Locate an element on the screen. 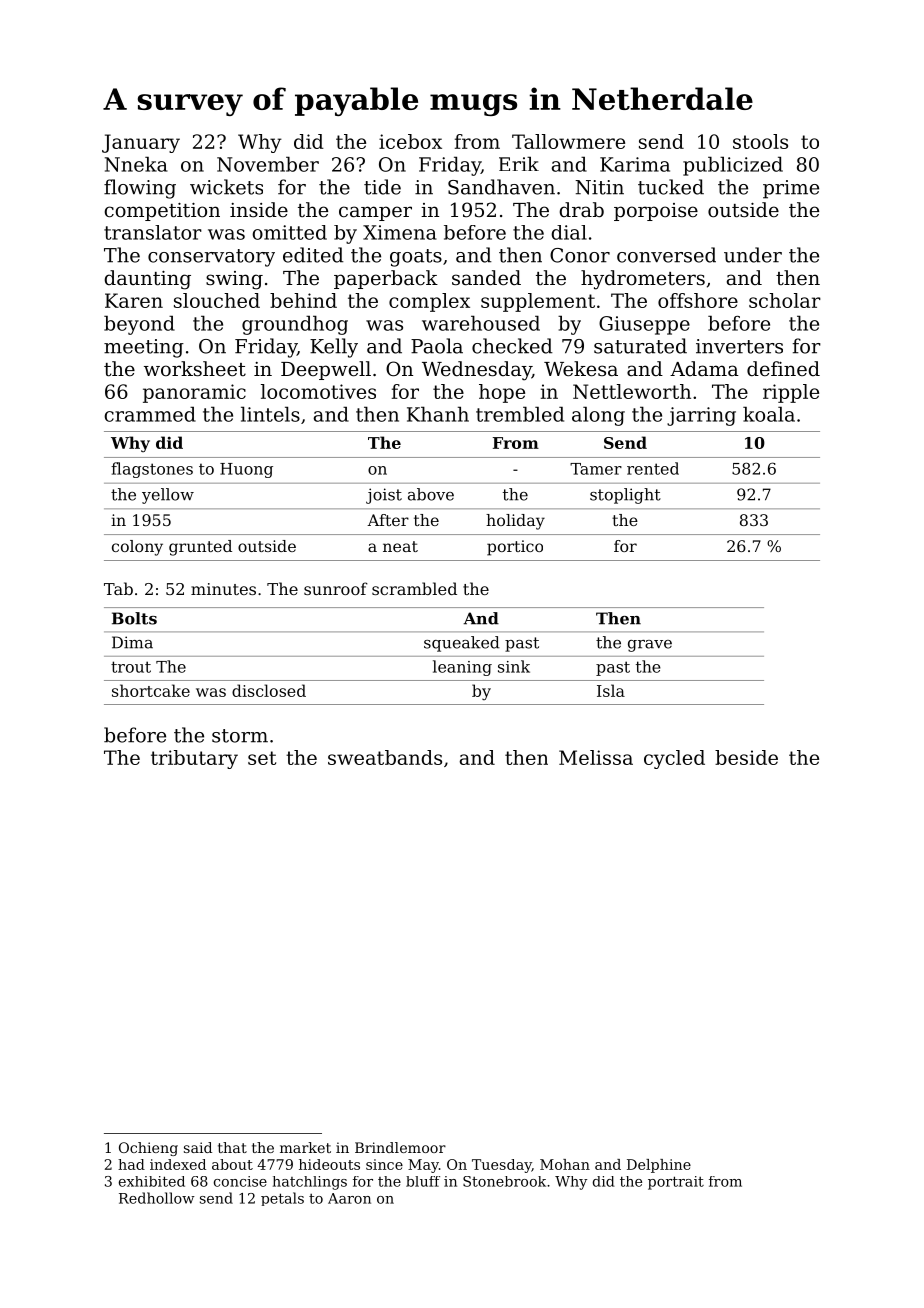 This screenshot has width=924, height=1308. January is located at coordinates (141, 143).
